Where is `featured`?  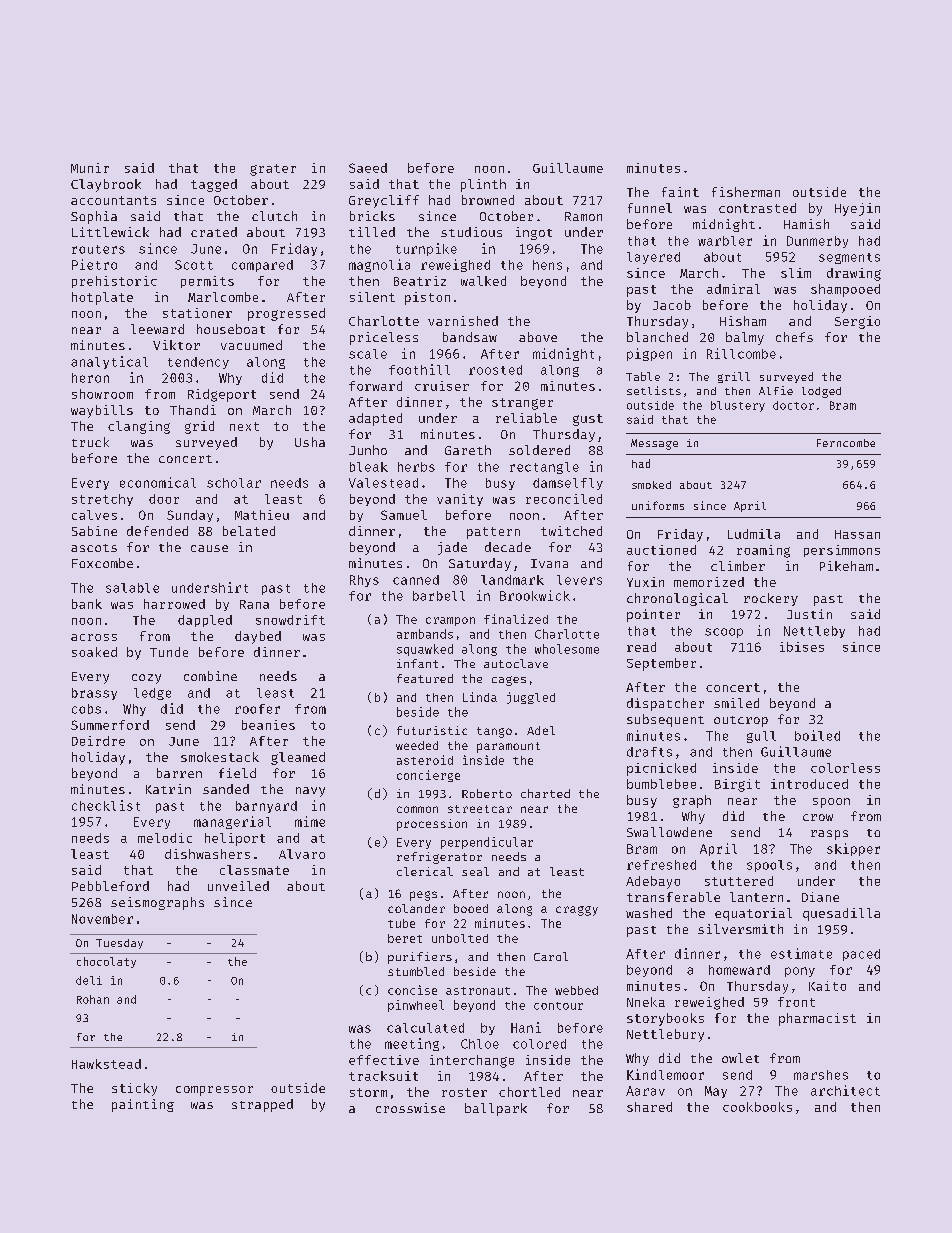 featured is located at coordinates (425, 678).
